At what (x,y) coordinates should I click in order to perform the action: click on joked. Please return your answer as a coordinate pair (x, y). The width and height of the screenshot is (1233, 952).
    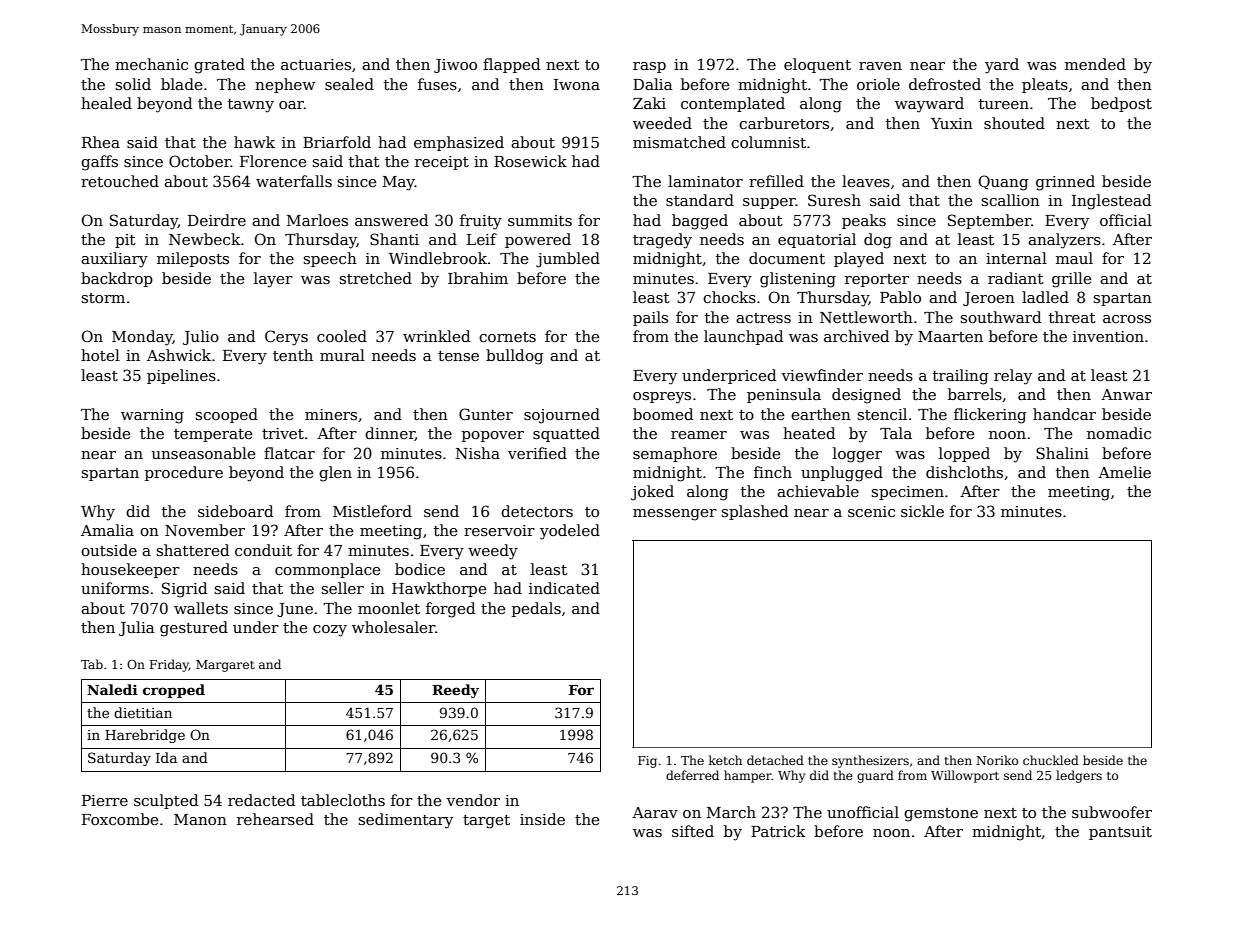
    Looking at the image, I should click on (652, 493).
